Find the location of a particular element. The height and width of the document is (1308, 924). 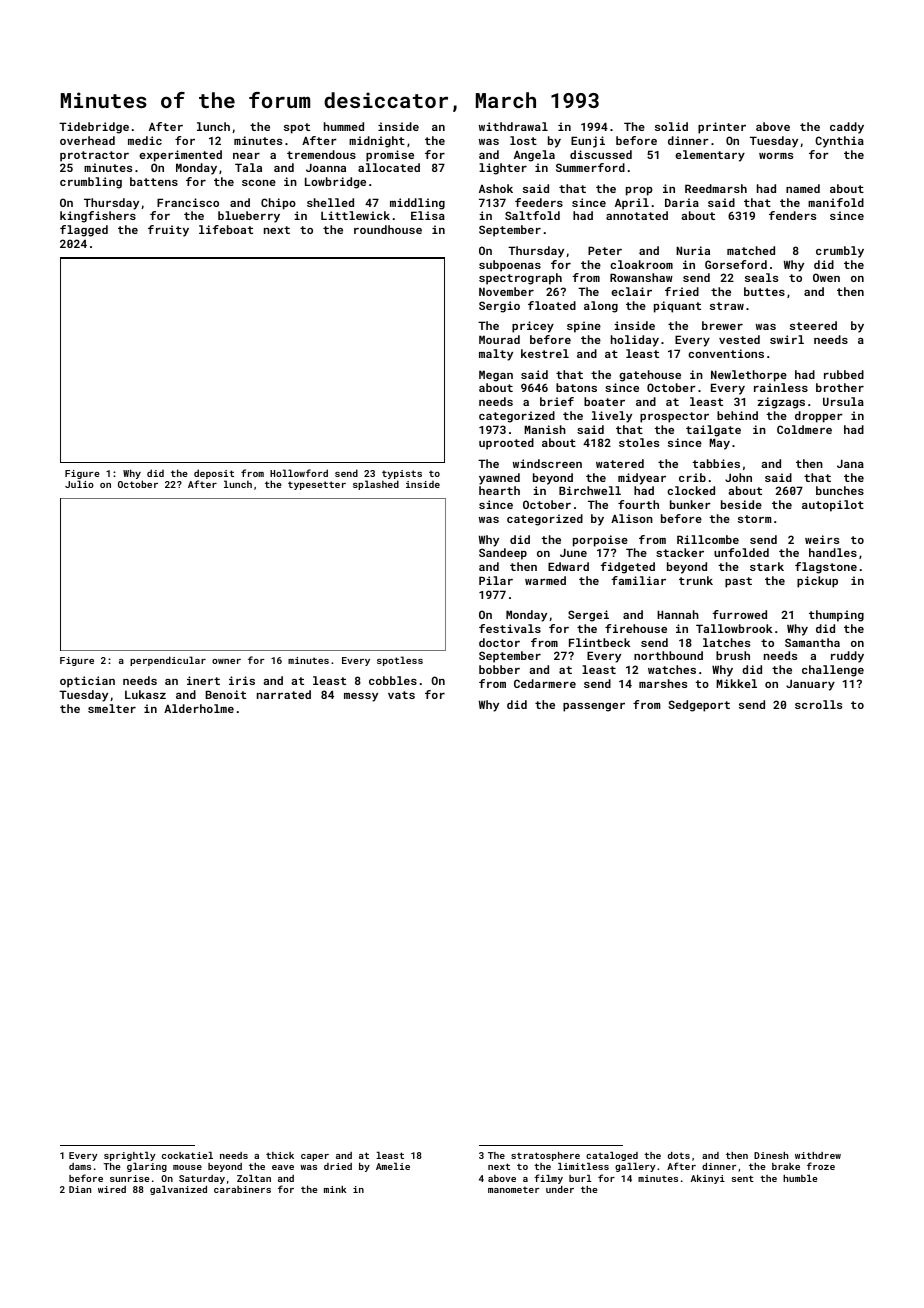

deposit is located at coordinates (214, 474).
